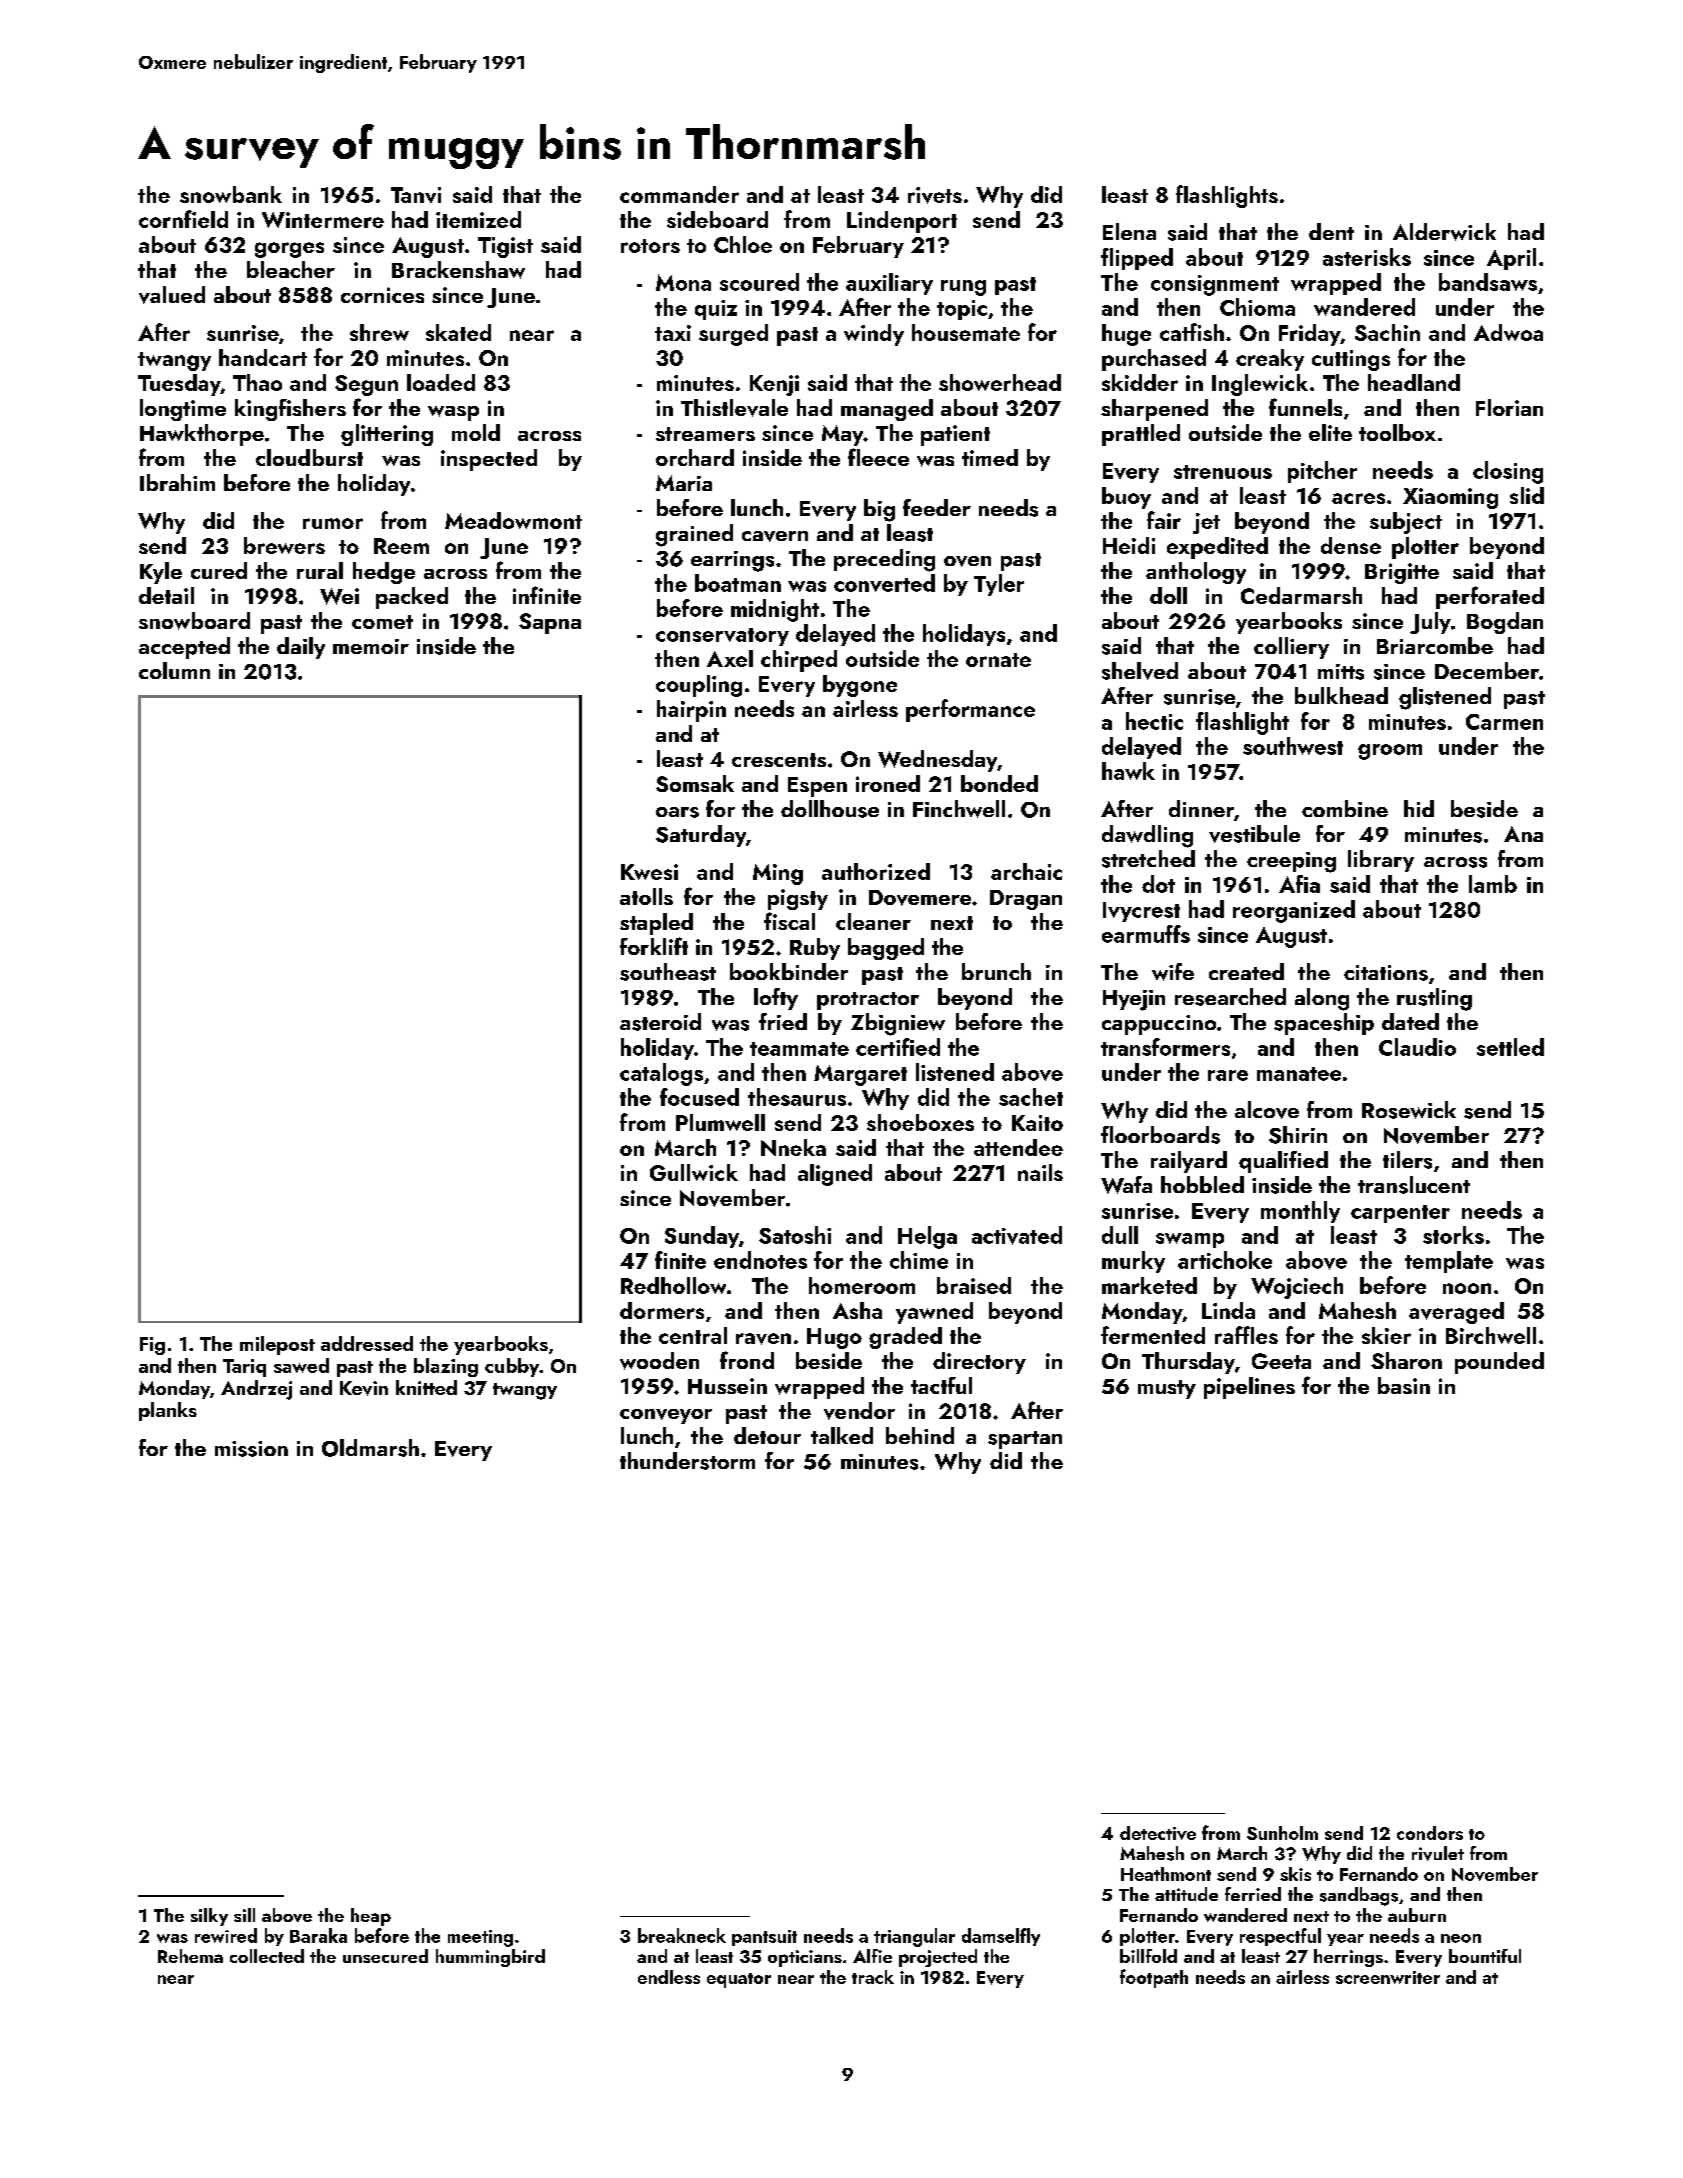  Describe the element at coordinates (996, 971) in the screenshot. I see `brunch` at that location.
